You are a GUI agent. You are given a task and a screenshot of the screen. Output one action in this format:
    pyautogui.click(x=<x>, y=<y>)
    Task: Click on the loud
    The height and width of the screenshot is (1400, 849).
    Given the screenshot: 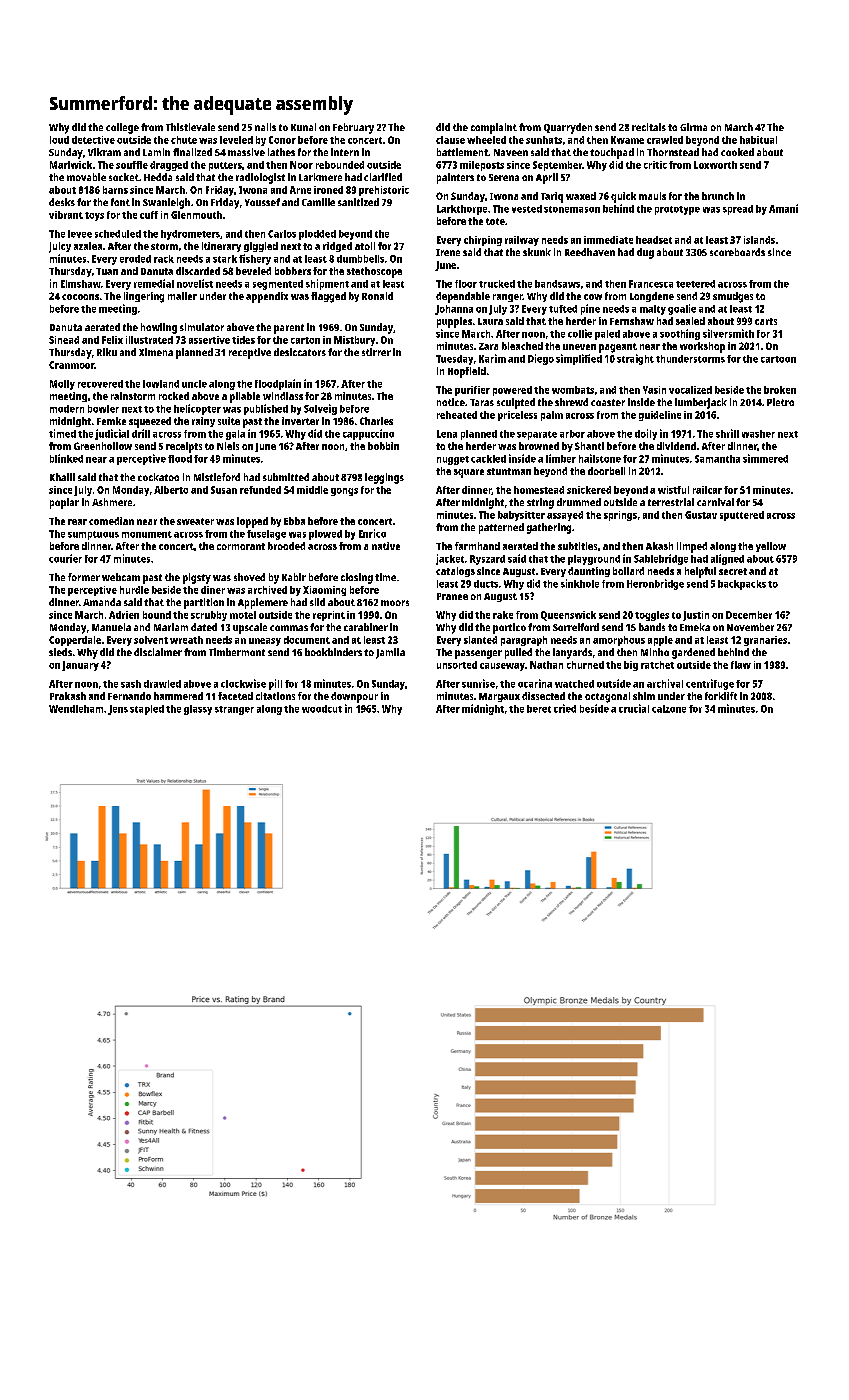 What is the action you would take?
    pyautogui.click(x=59, y=140)
